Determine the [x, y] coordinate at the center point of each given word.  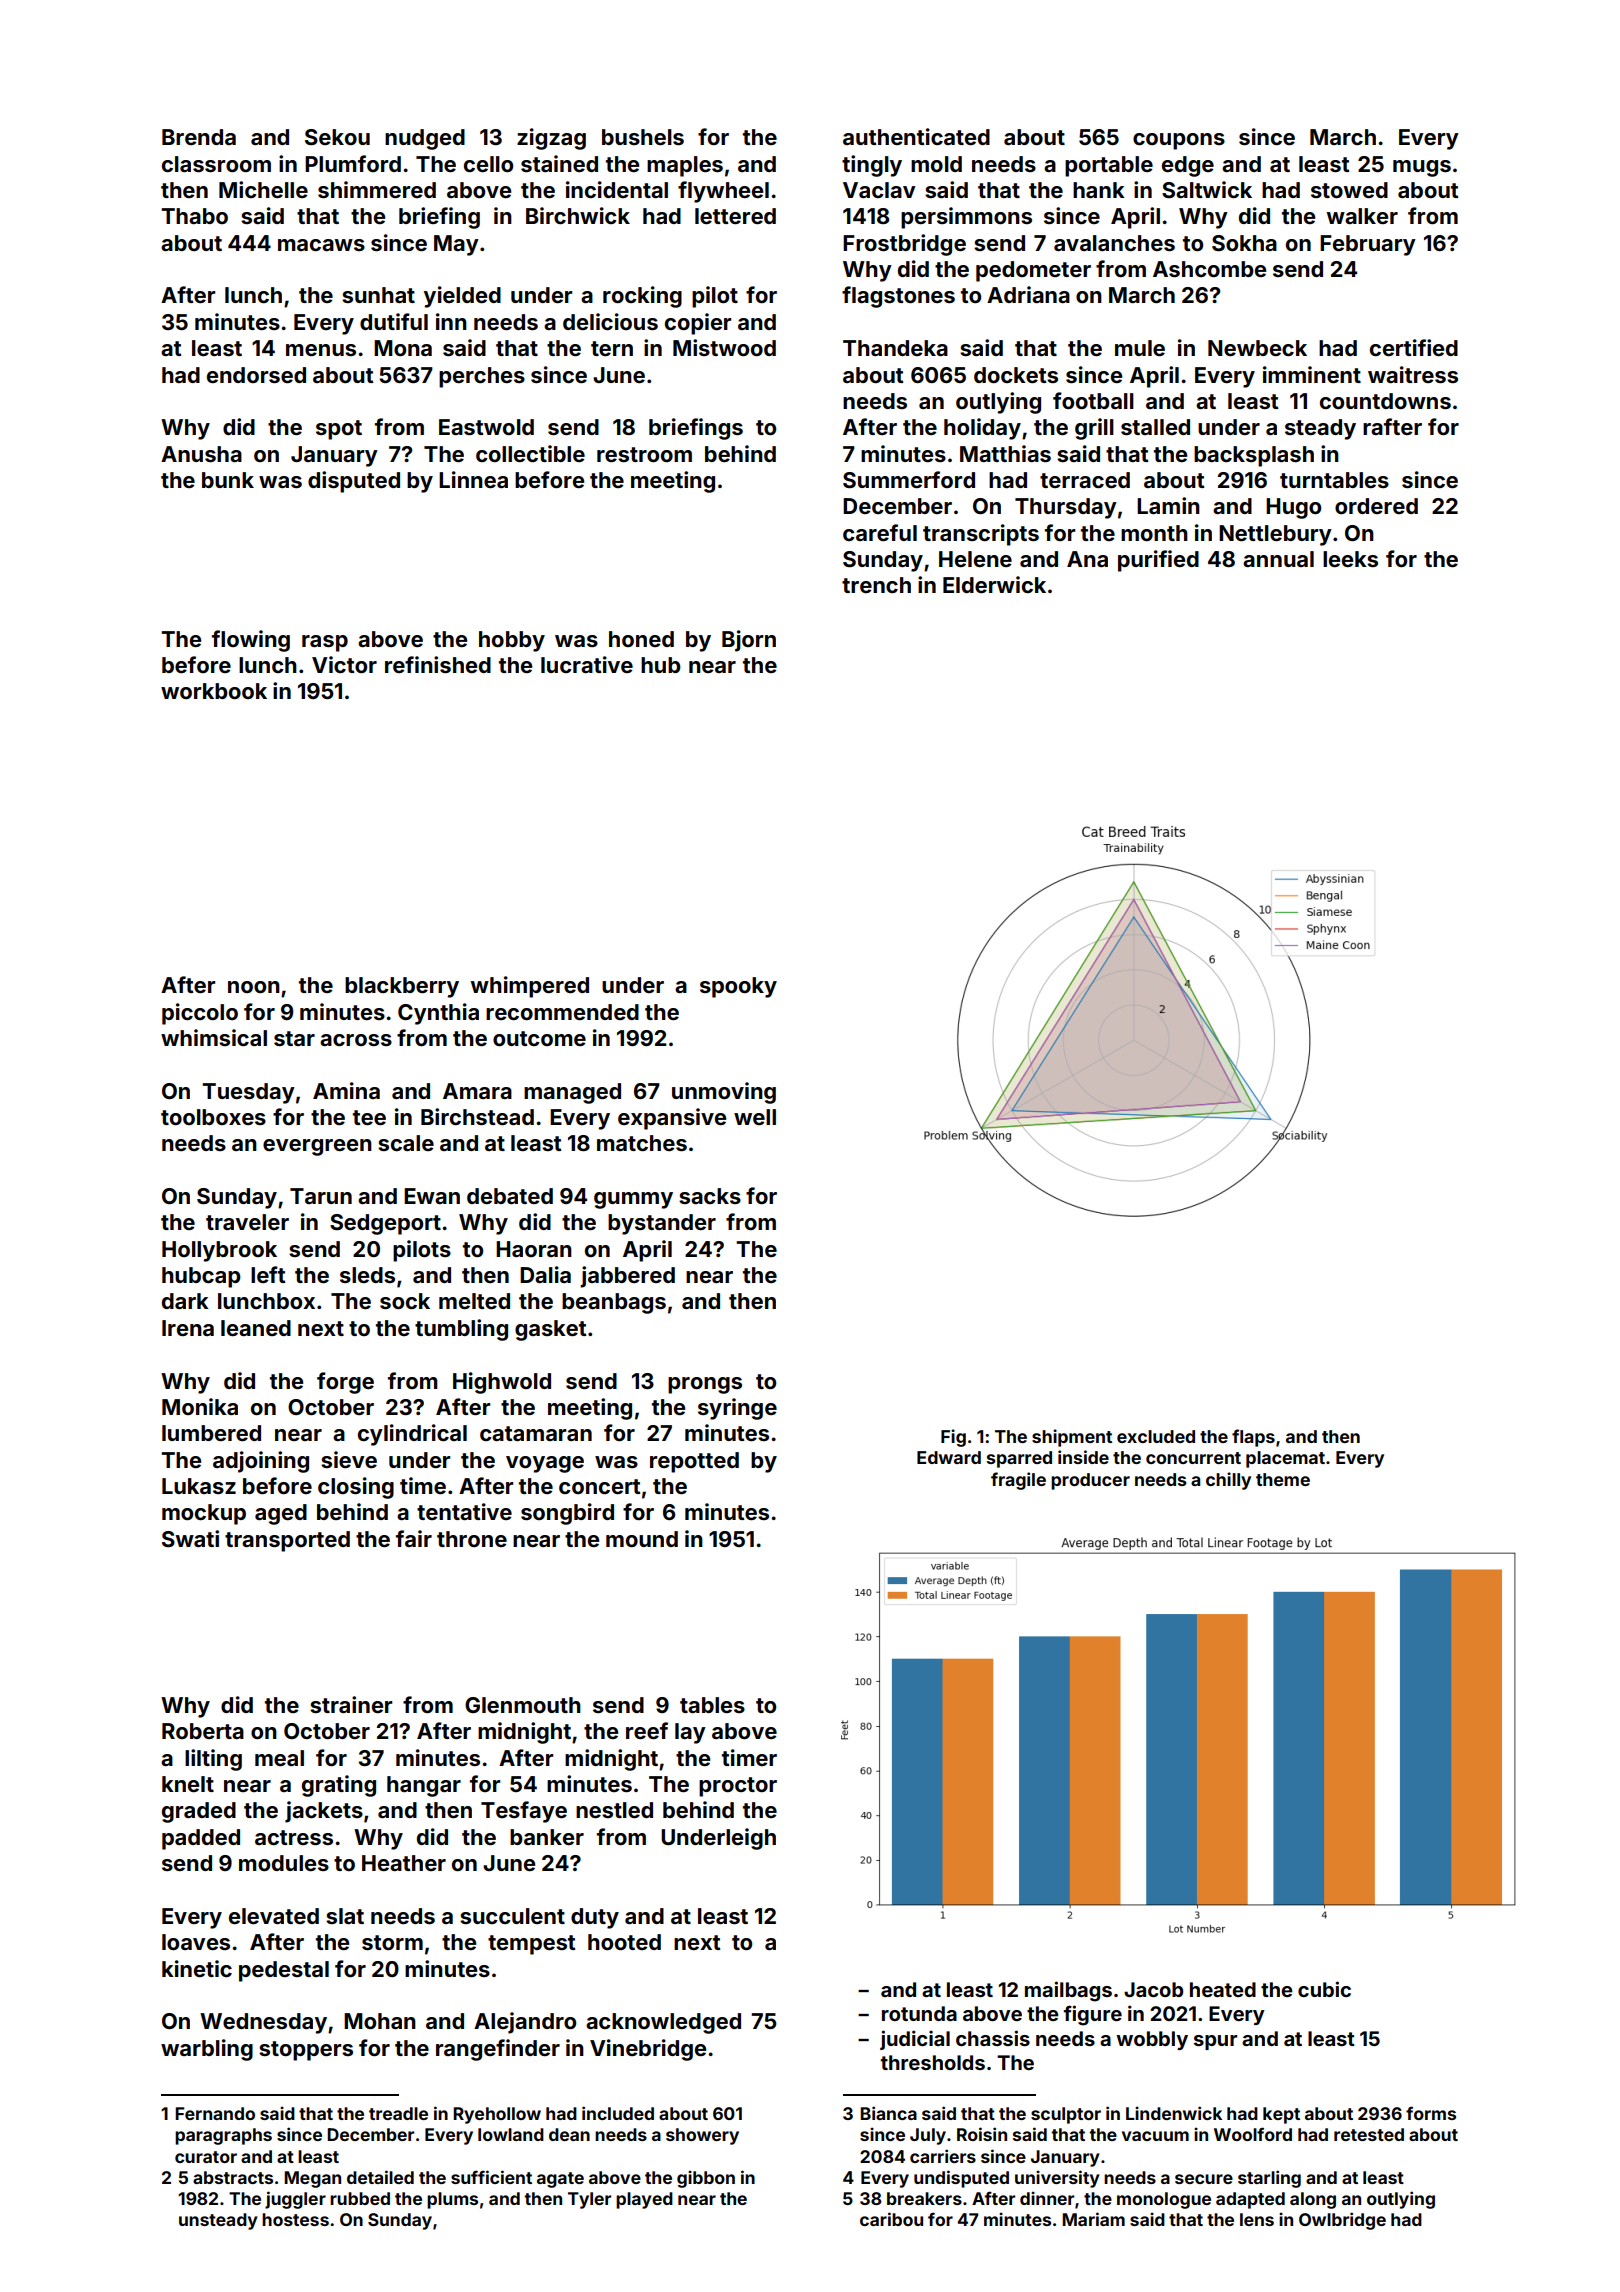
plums [452, 2200]
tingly [872, 166]
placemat [1285, 1459]
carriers [943, 2156]
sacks [710, 1196]
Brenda [199, 137]
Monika [200, 1406]
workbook [214, 691]
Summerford [909, 480]
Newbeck [1257, 348]
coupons [1179, 141]
